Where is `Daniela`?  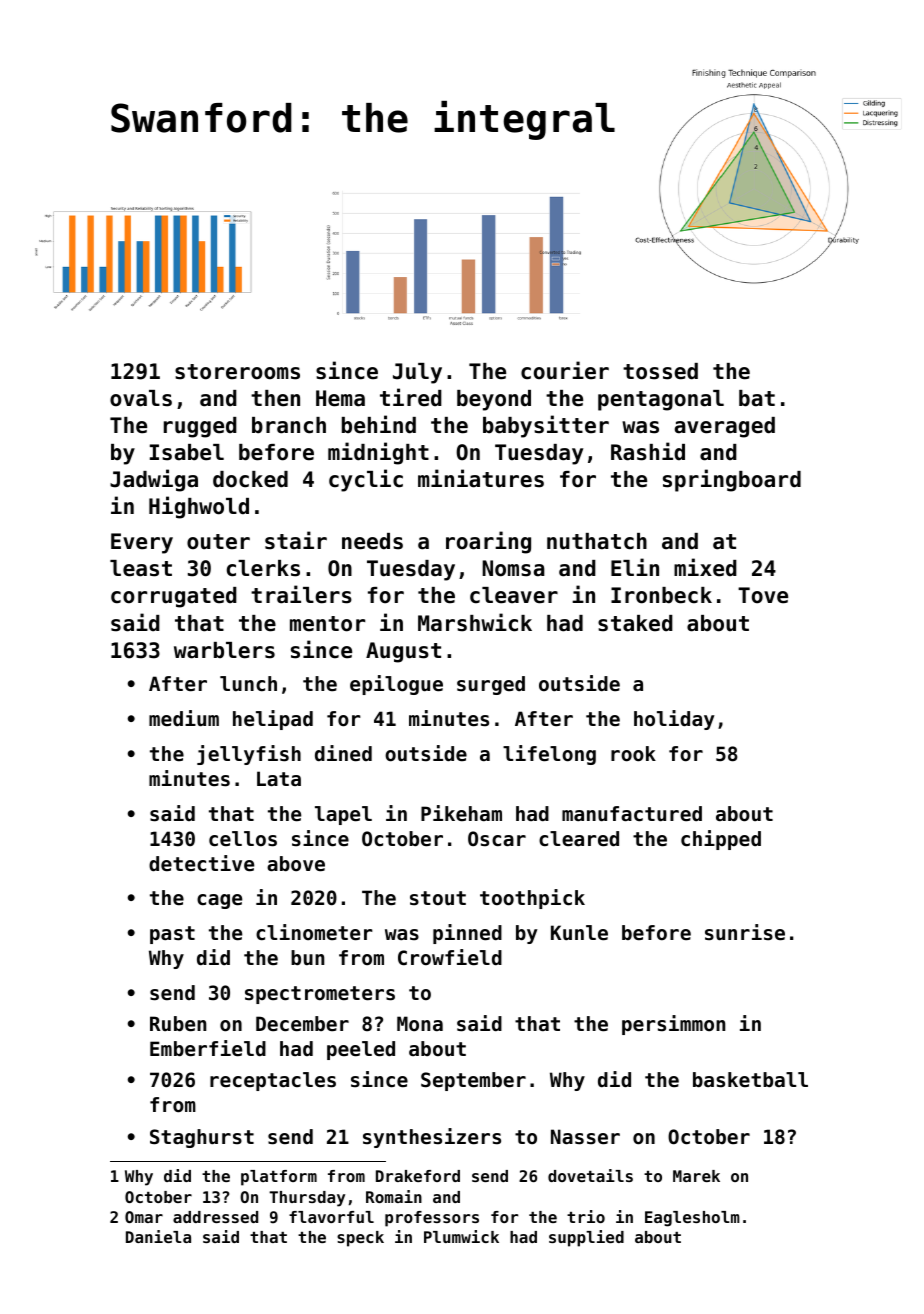
Daniela is located at coordinates (158, 1236).
